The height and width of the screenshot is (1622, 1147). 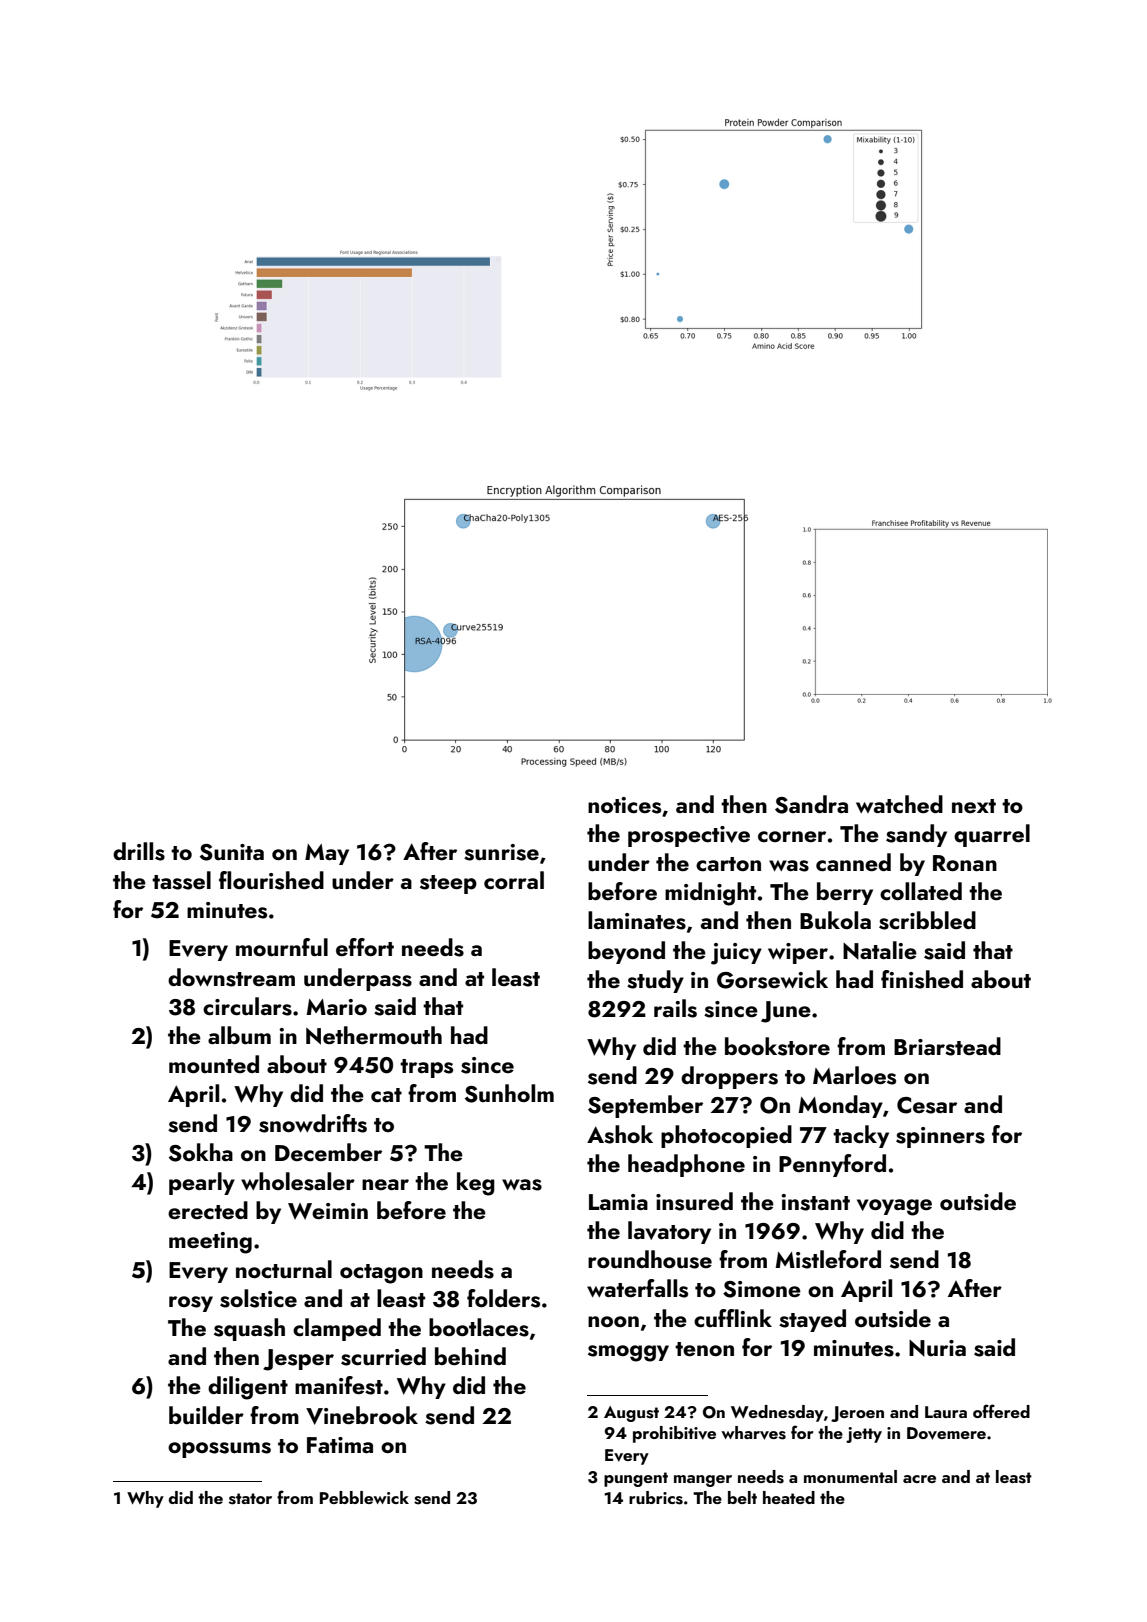 I want to click on Fatima, so click(x=340, y=1445).
